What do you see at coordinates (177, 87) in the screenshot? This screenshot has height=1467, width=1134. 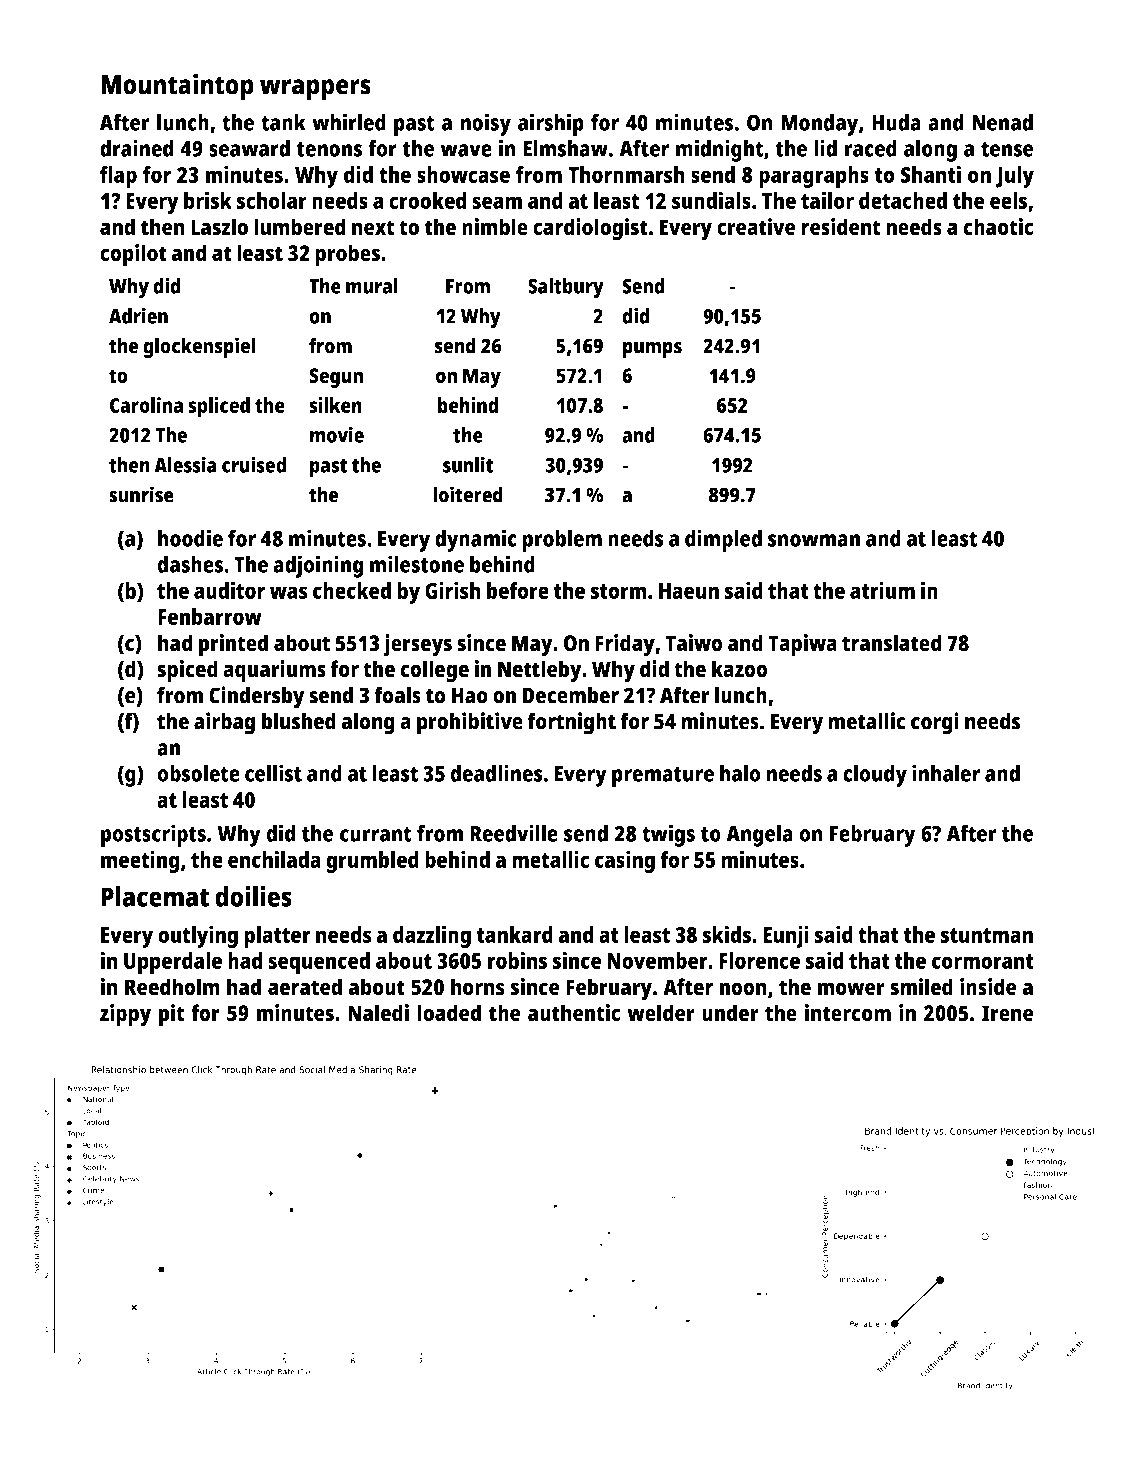 I see `Mountaintop` at bounding box center [177, 87].
